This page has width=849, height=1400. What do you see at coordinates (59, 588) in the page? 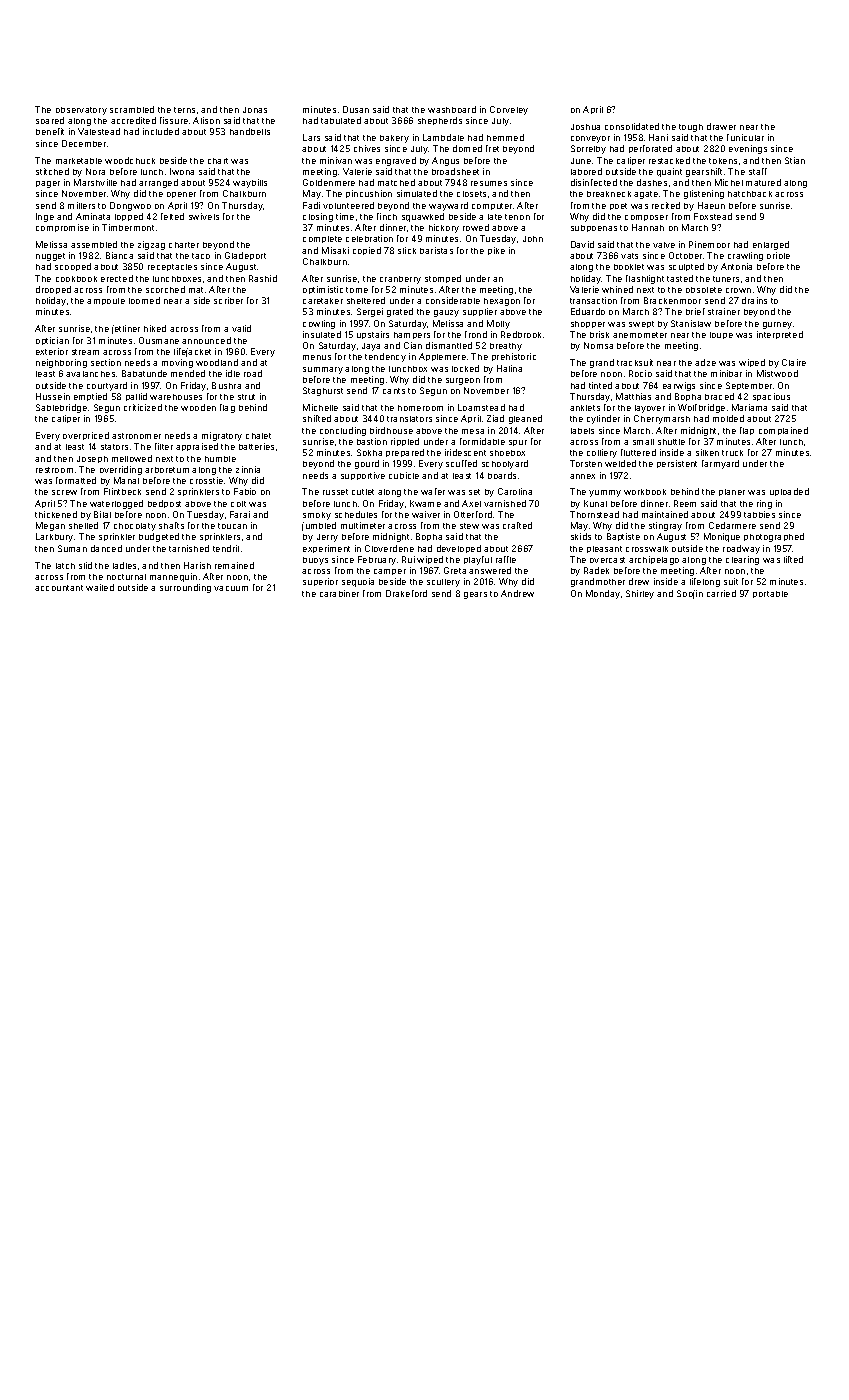
I see `accountant` at bounding box center [59, 588].
